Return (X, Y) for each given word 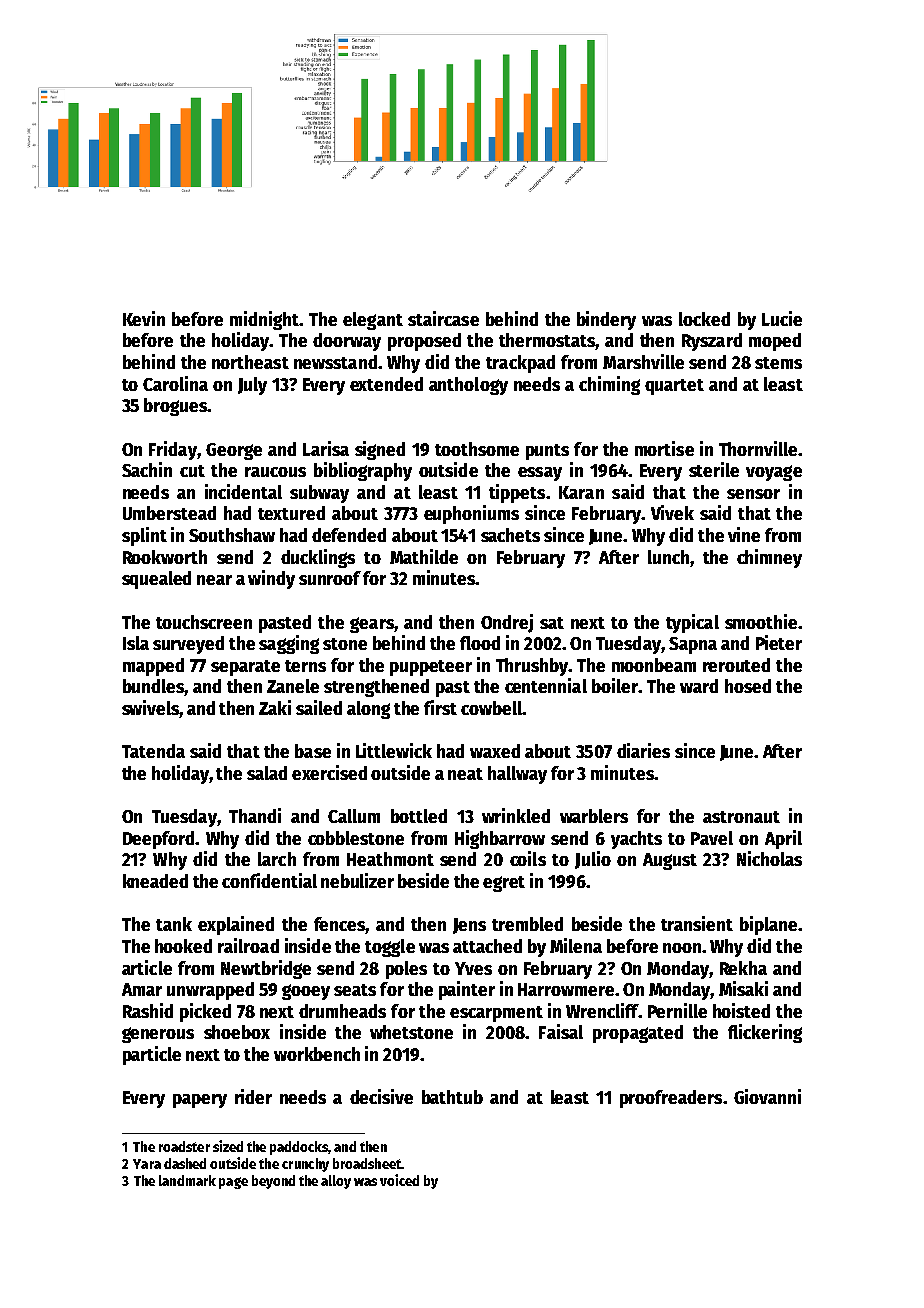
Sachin (147, 469)
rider (253, 1096)
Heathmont (390, 859)
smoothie (761, 621)
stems (778, 363)
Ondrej (507, 623)
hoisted (741, 1010)
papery (200, 1101)
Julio (593, 860)
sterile (714, 469)
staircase (443, 318)
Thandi (255, 815)
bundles (153, 686)
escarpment (496, 1014)
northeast (250, 362)
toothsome (477, 449)
